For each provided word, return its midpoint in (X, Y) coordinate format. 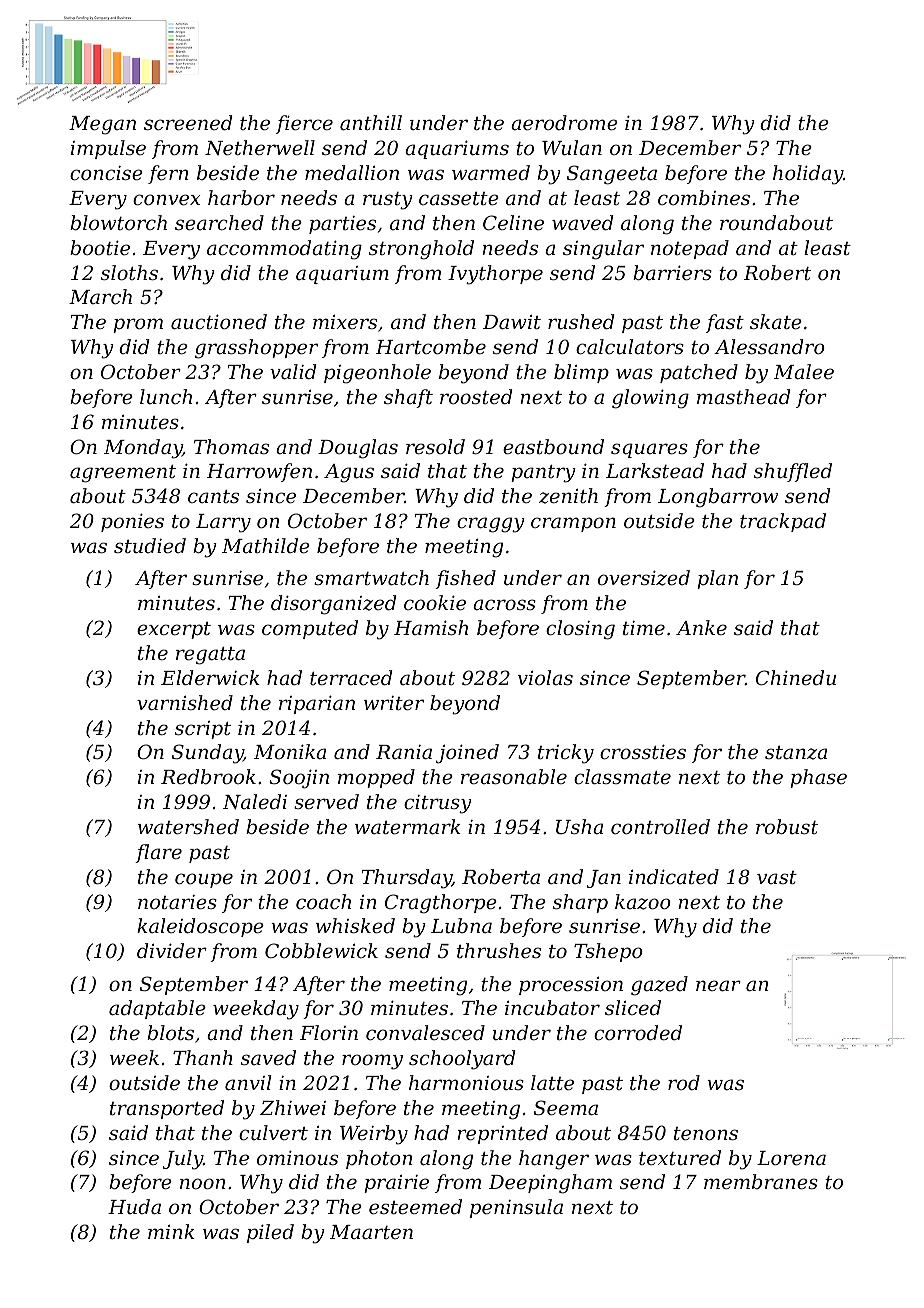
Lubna (461, 925)
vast (777, 877)
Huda (134, 1206)
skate (776, 321)
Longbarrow (718, 498)
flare (158, 853)
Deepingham (550, 1184)
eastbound (553, 446)
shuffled (793, 472)
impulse (108, 149)
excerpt (174, 630)
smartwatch (371, 577)
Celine (513, 222)
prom (138, 325)
